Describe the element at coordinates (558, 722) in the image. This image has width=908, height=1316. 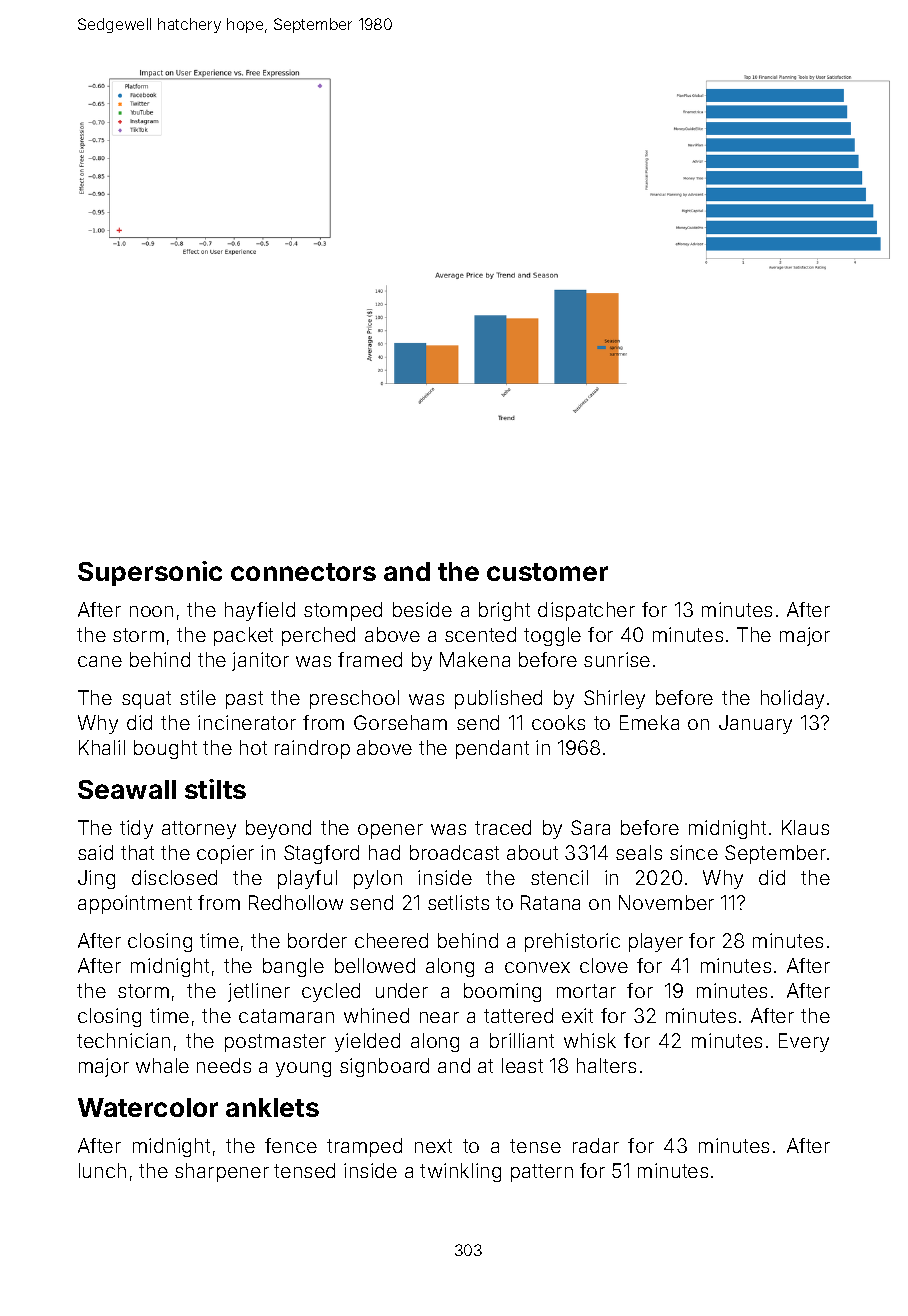
I see `cooks` at that location.
